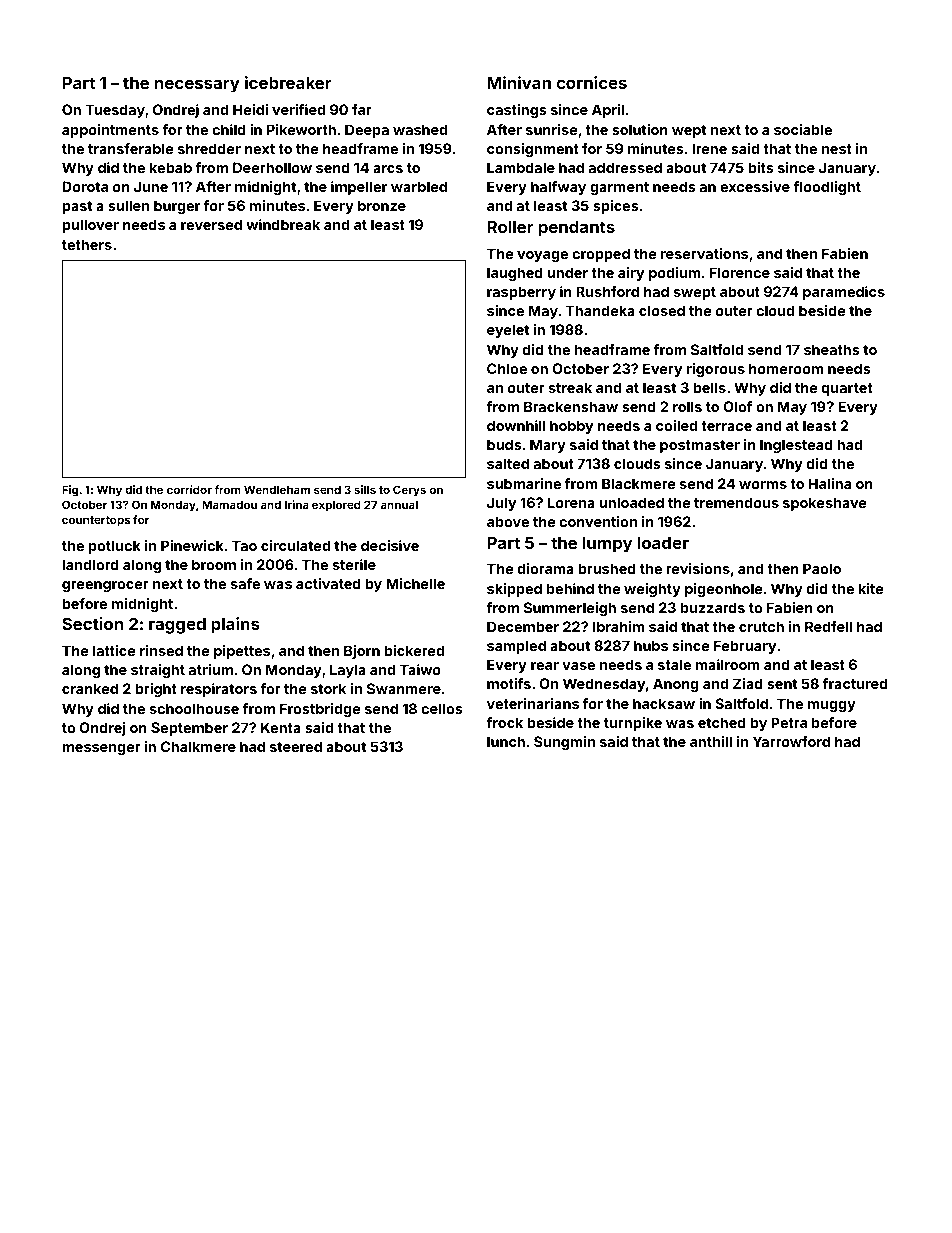 This document has height=1233, width=952. What do you see at coordinates (519, 82) in the document?
I see `Minivan` at bounding box center [519, 82].
